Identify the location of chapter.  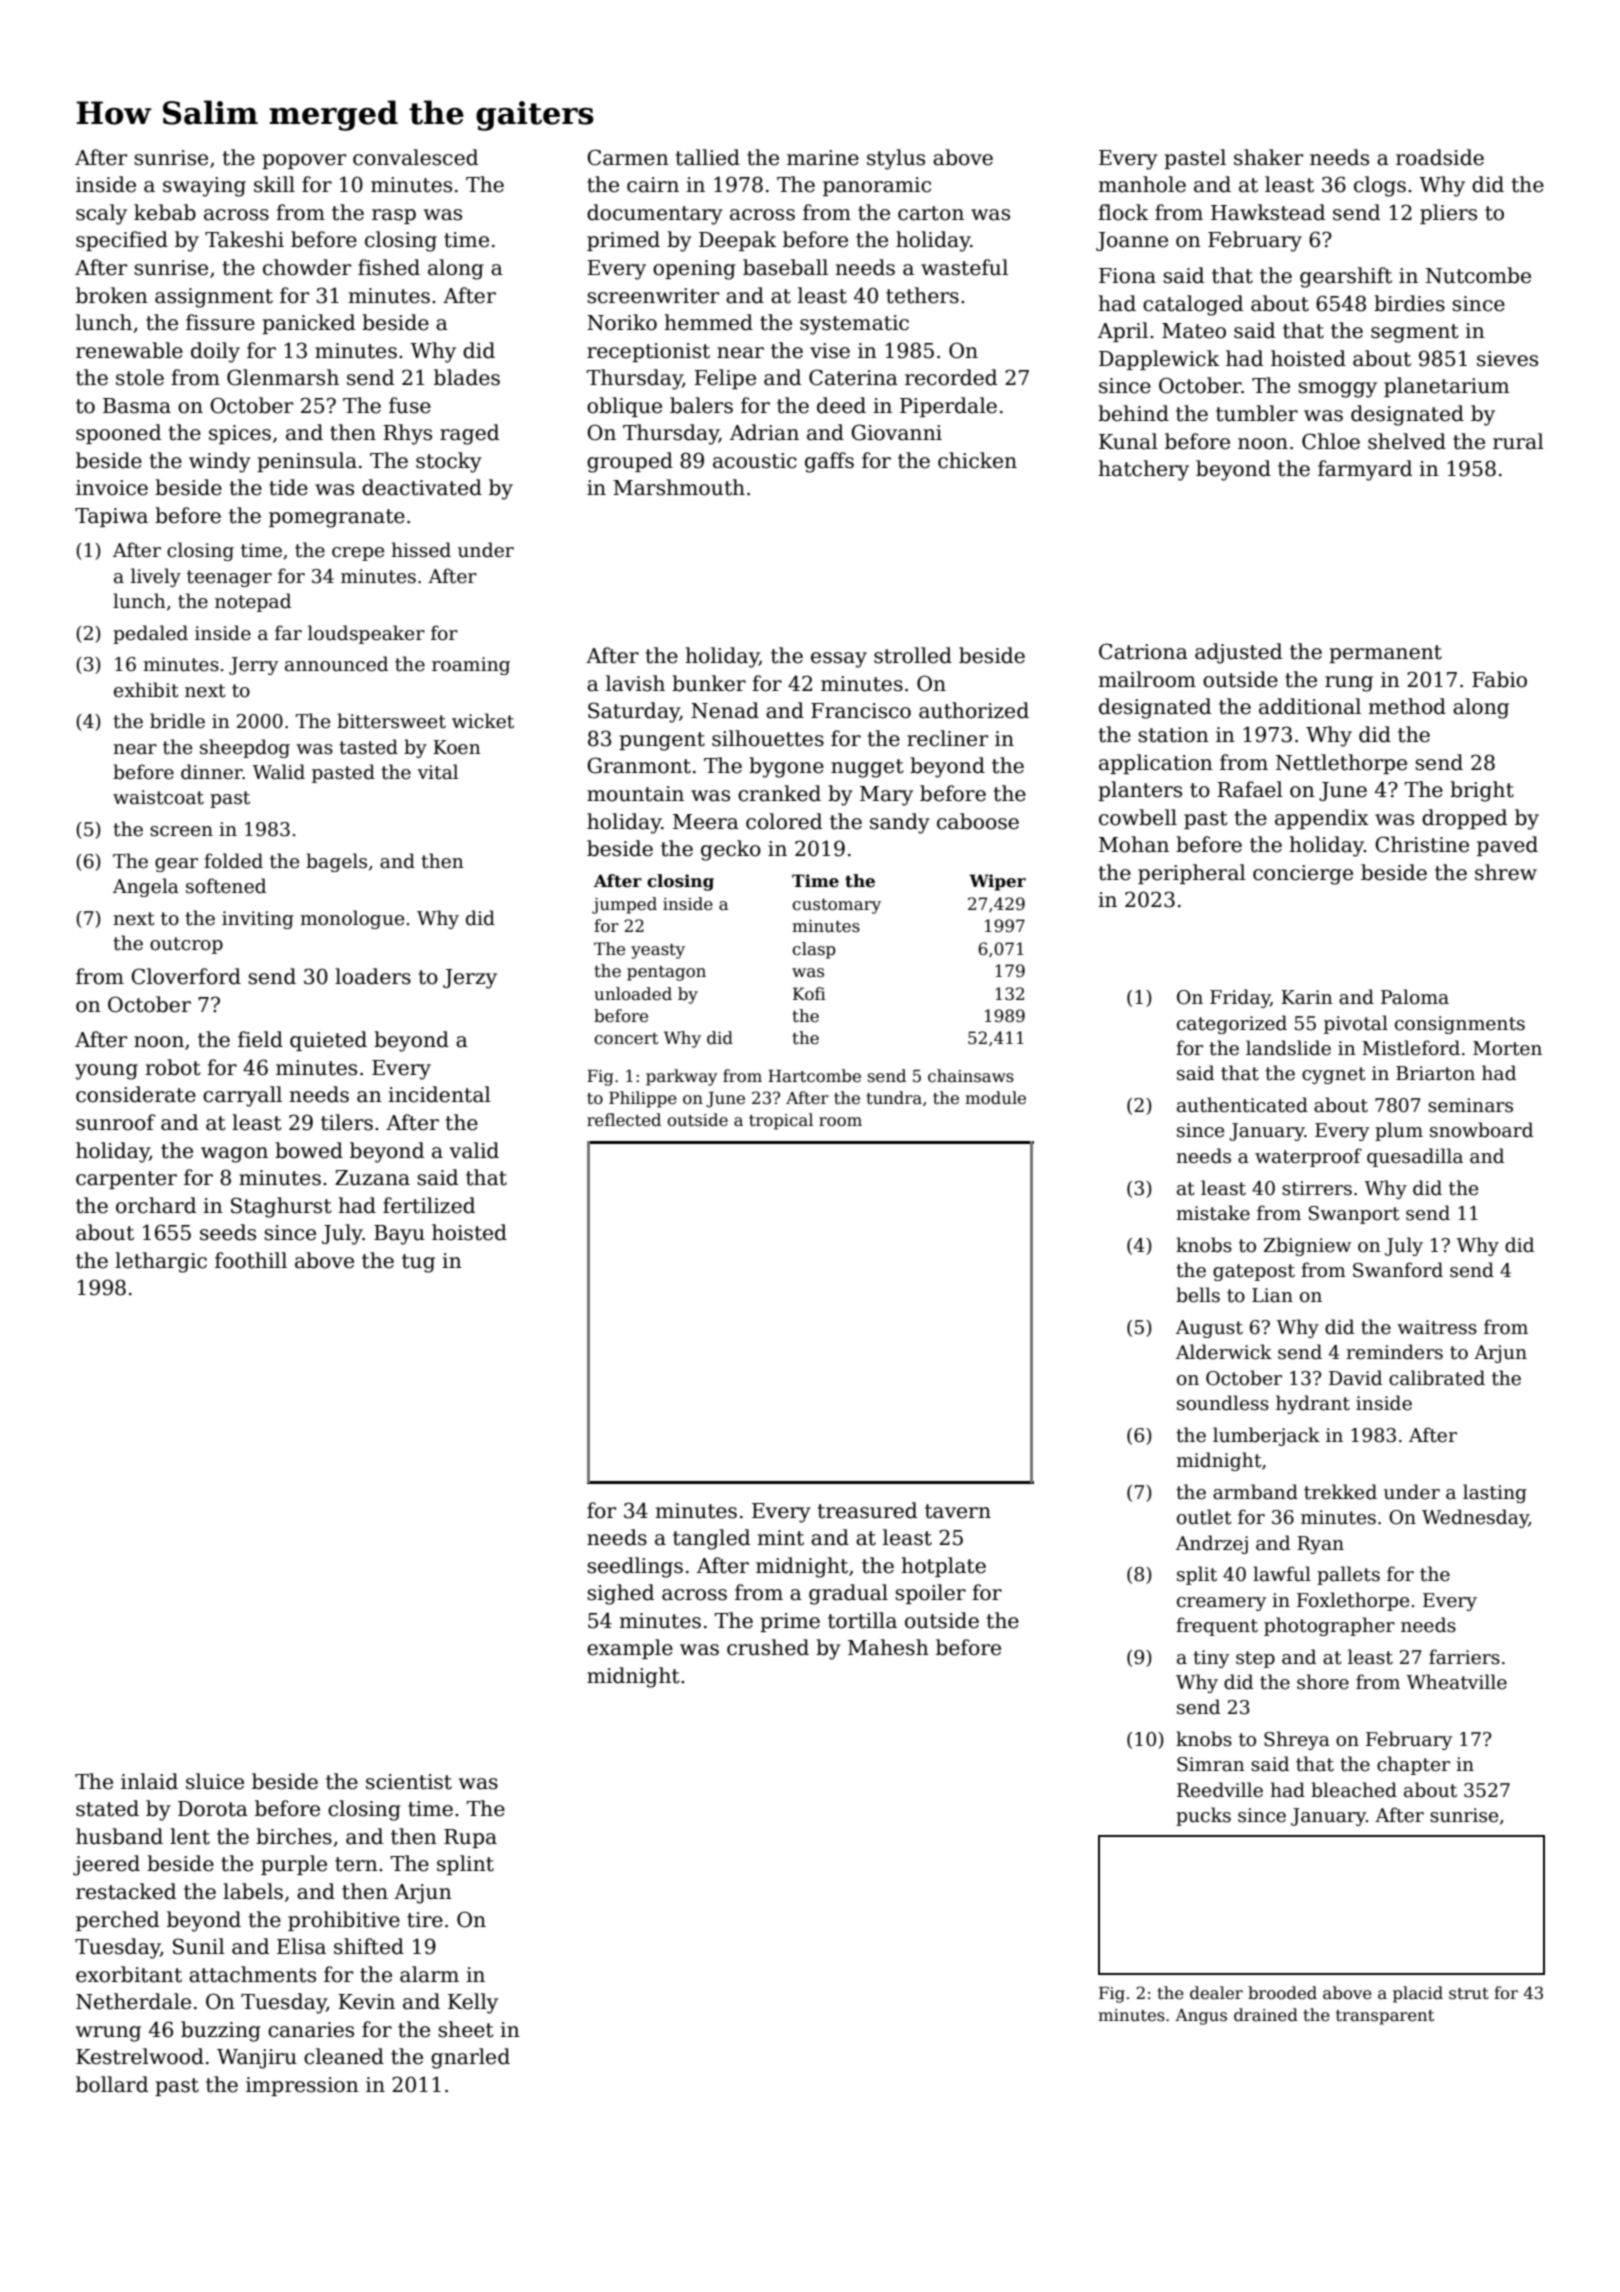
(1413, 1765).
